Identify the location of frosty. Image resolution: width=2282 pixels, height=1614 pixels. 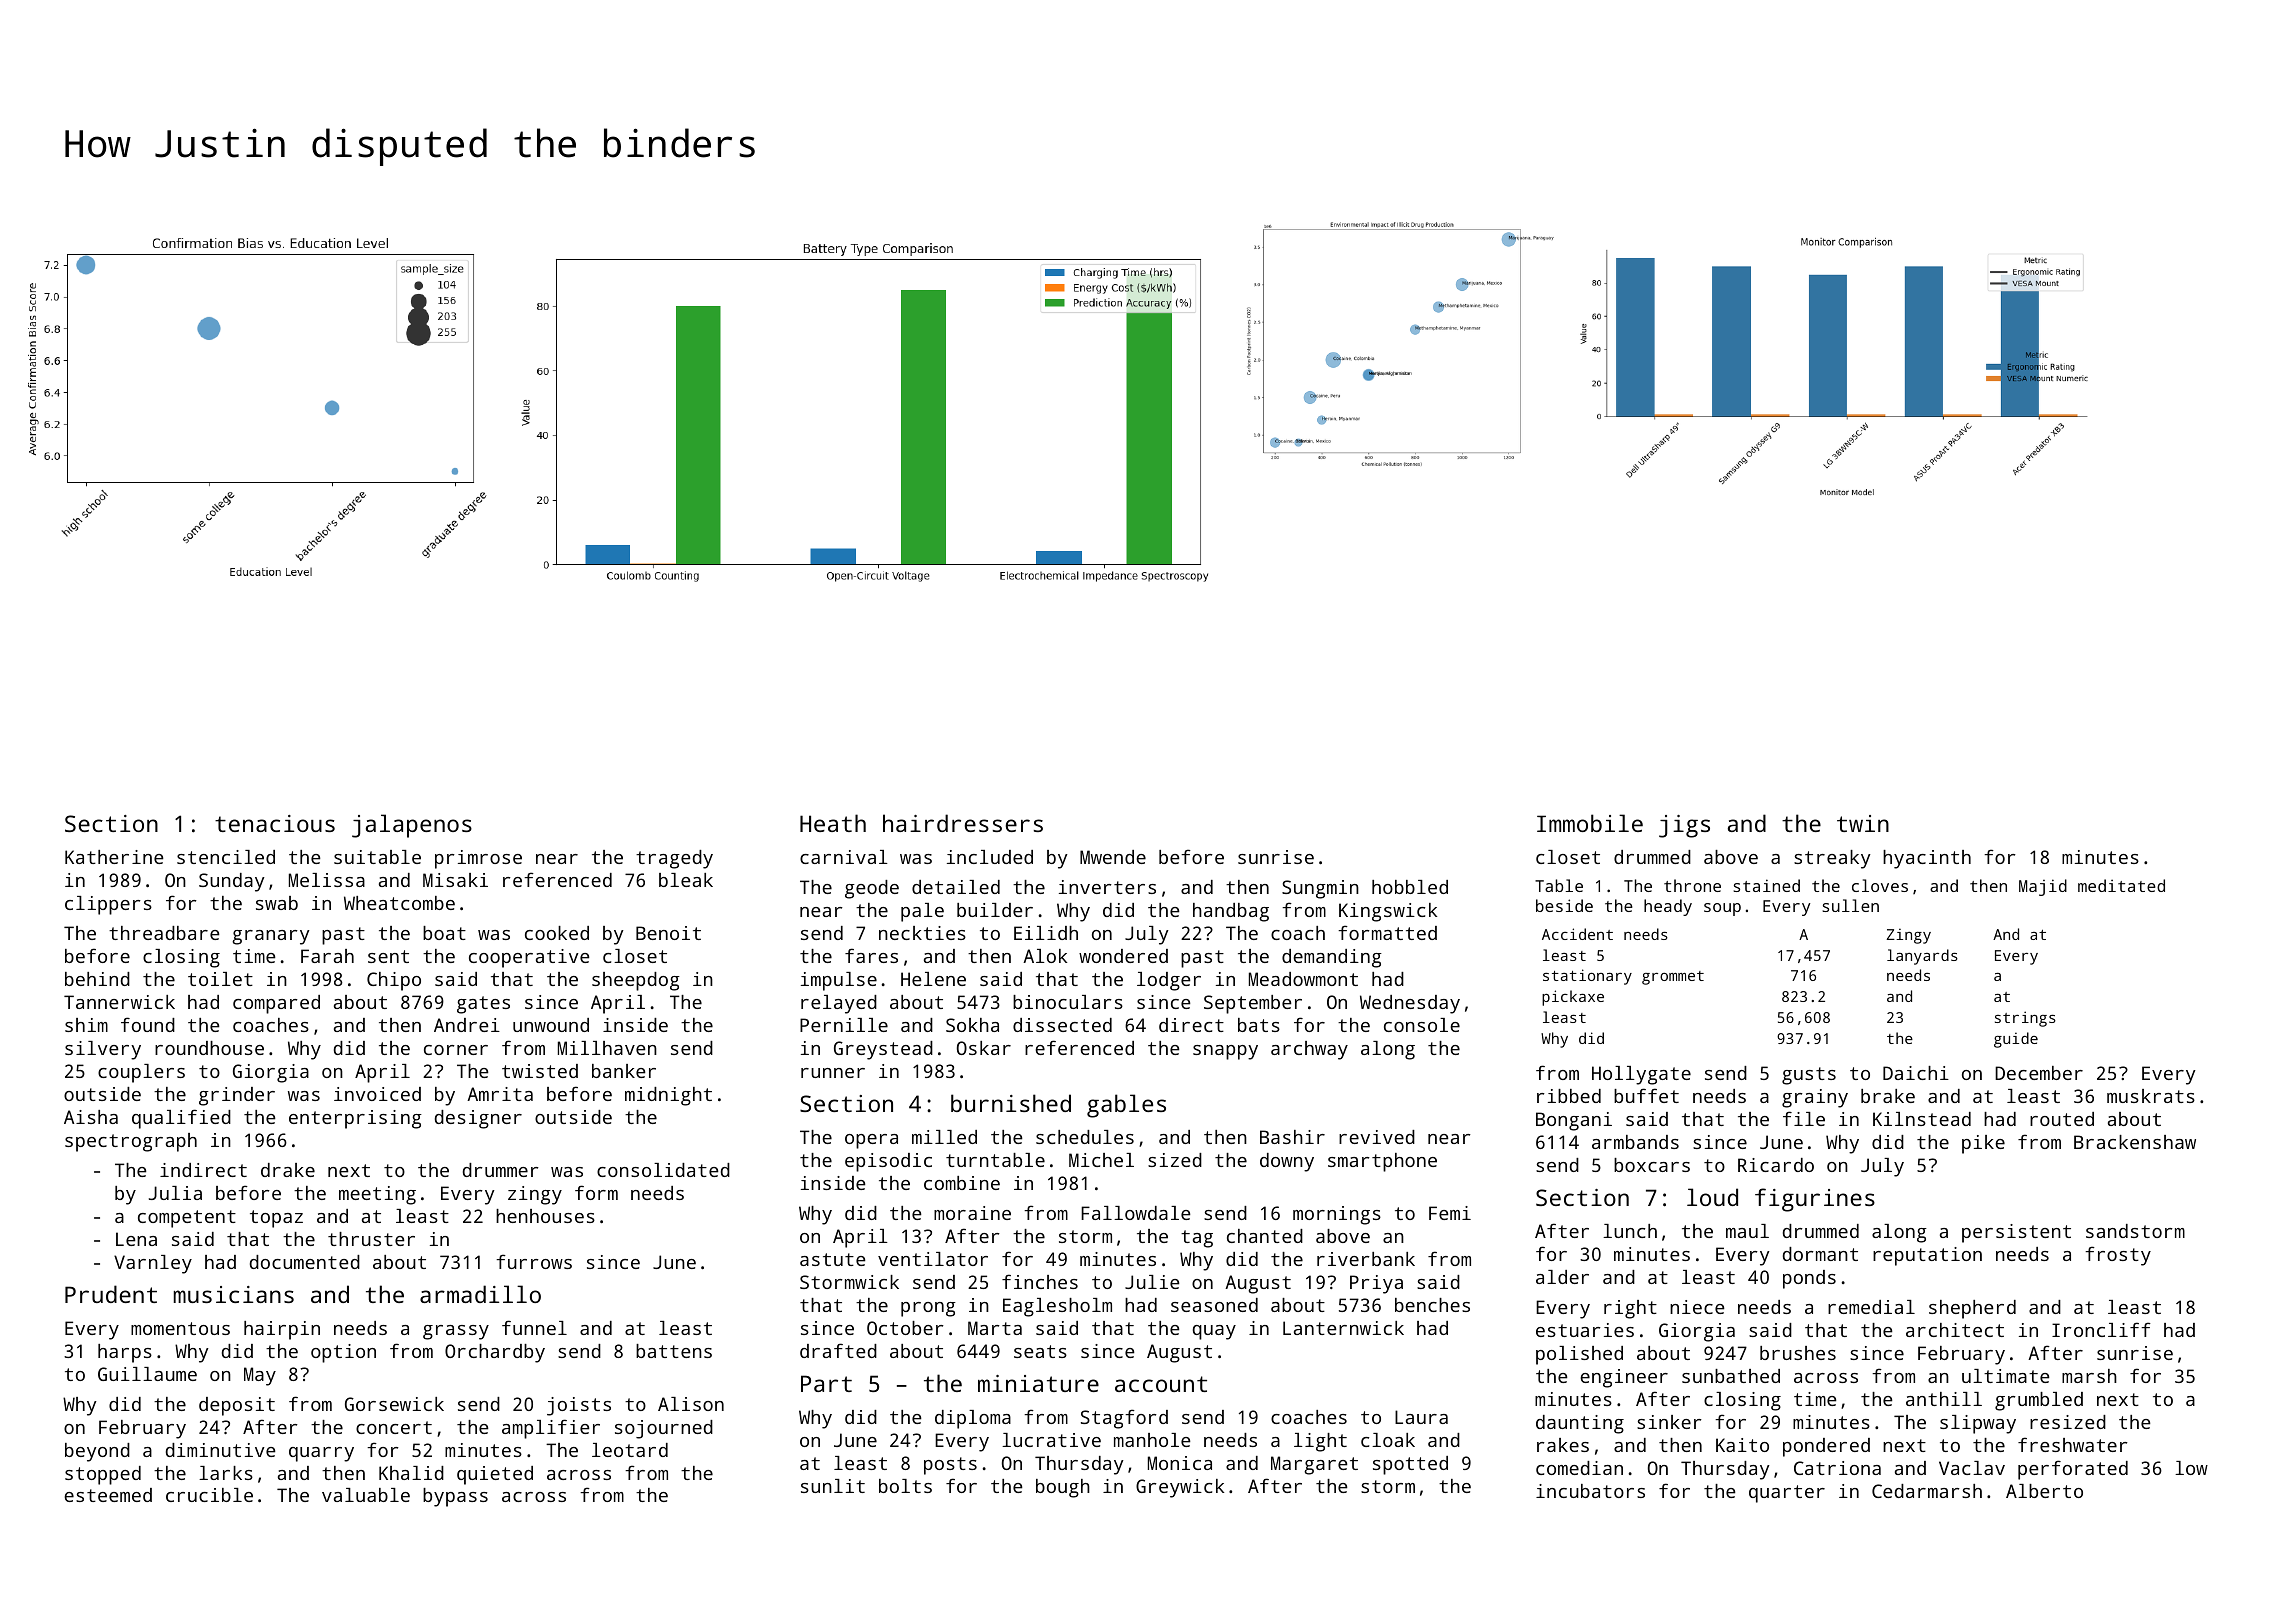
(2118, 1256).
